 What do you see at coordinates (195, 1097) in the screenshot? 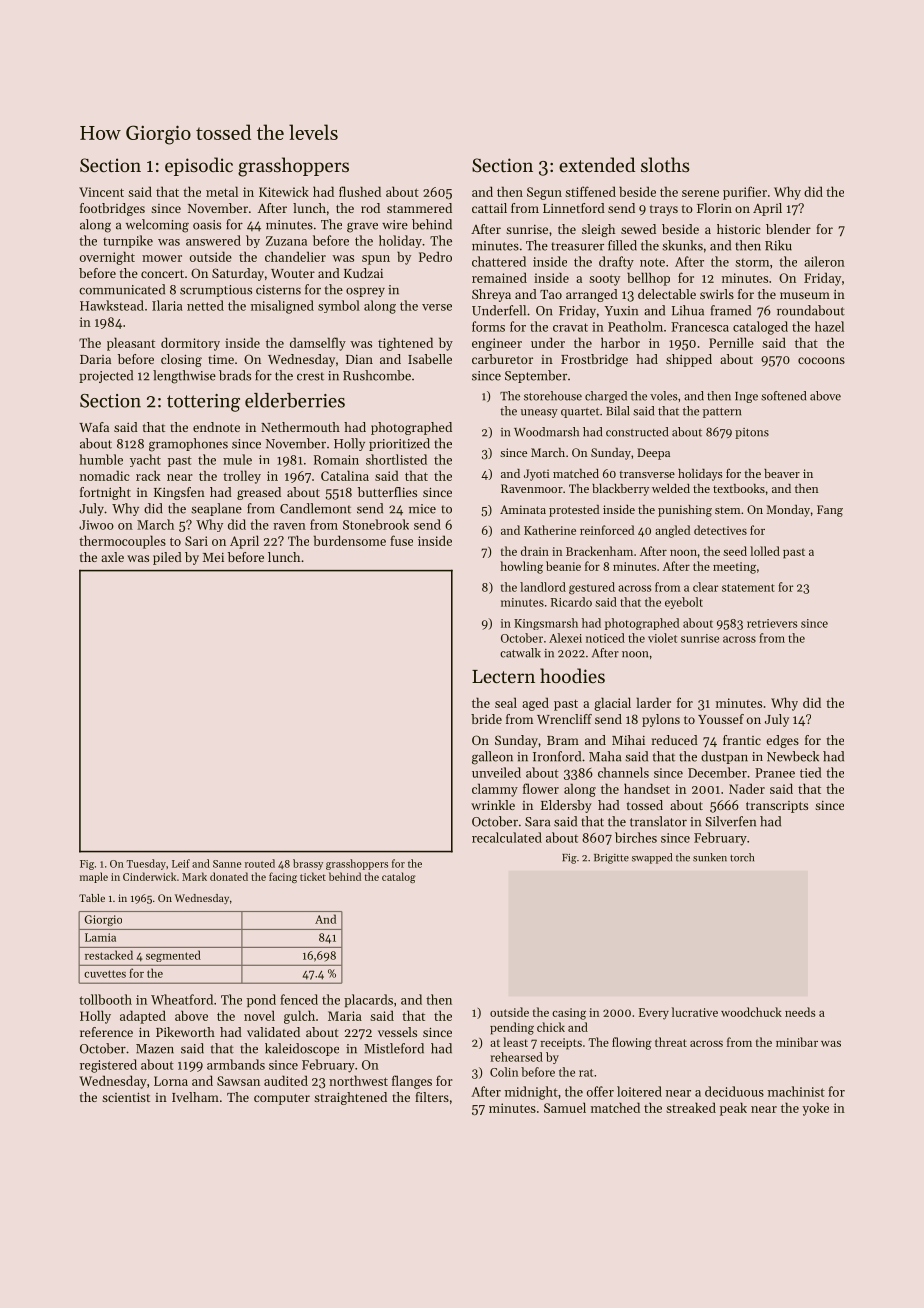
I see `Ivelham` at bounding box center [195, 1097].
